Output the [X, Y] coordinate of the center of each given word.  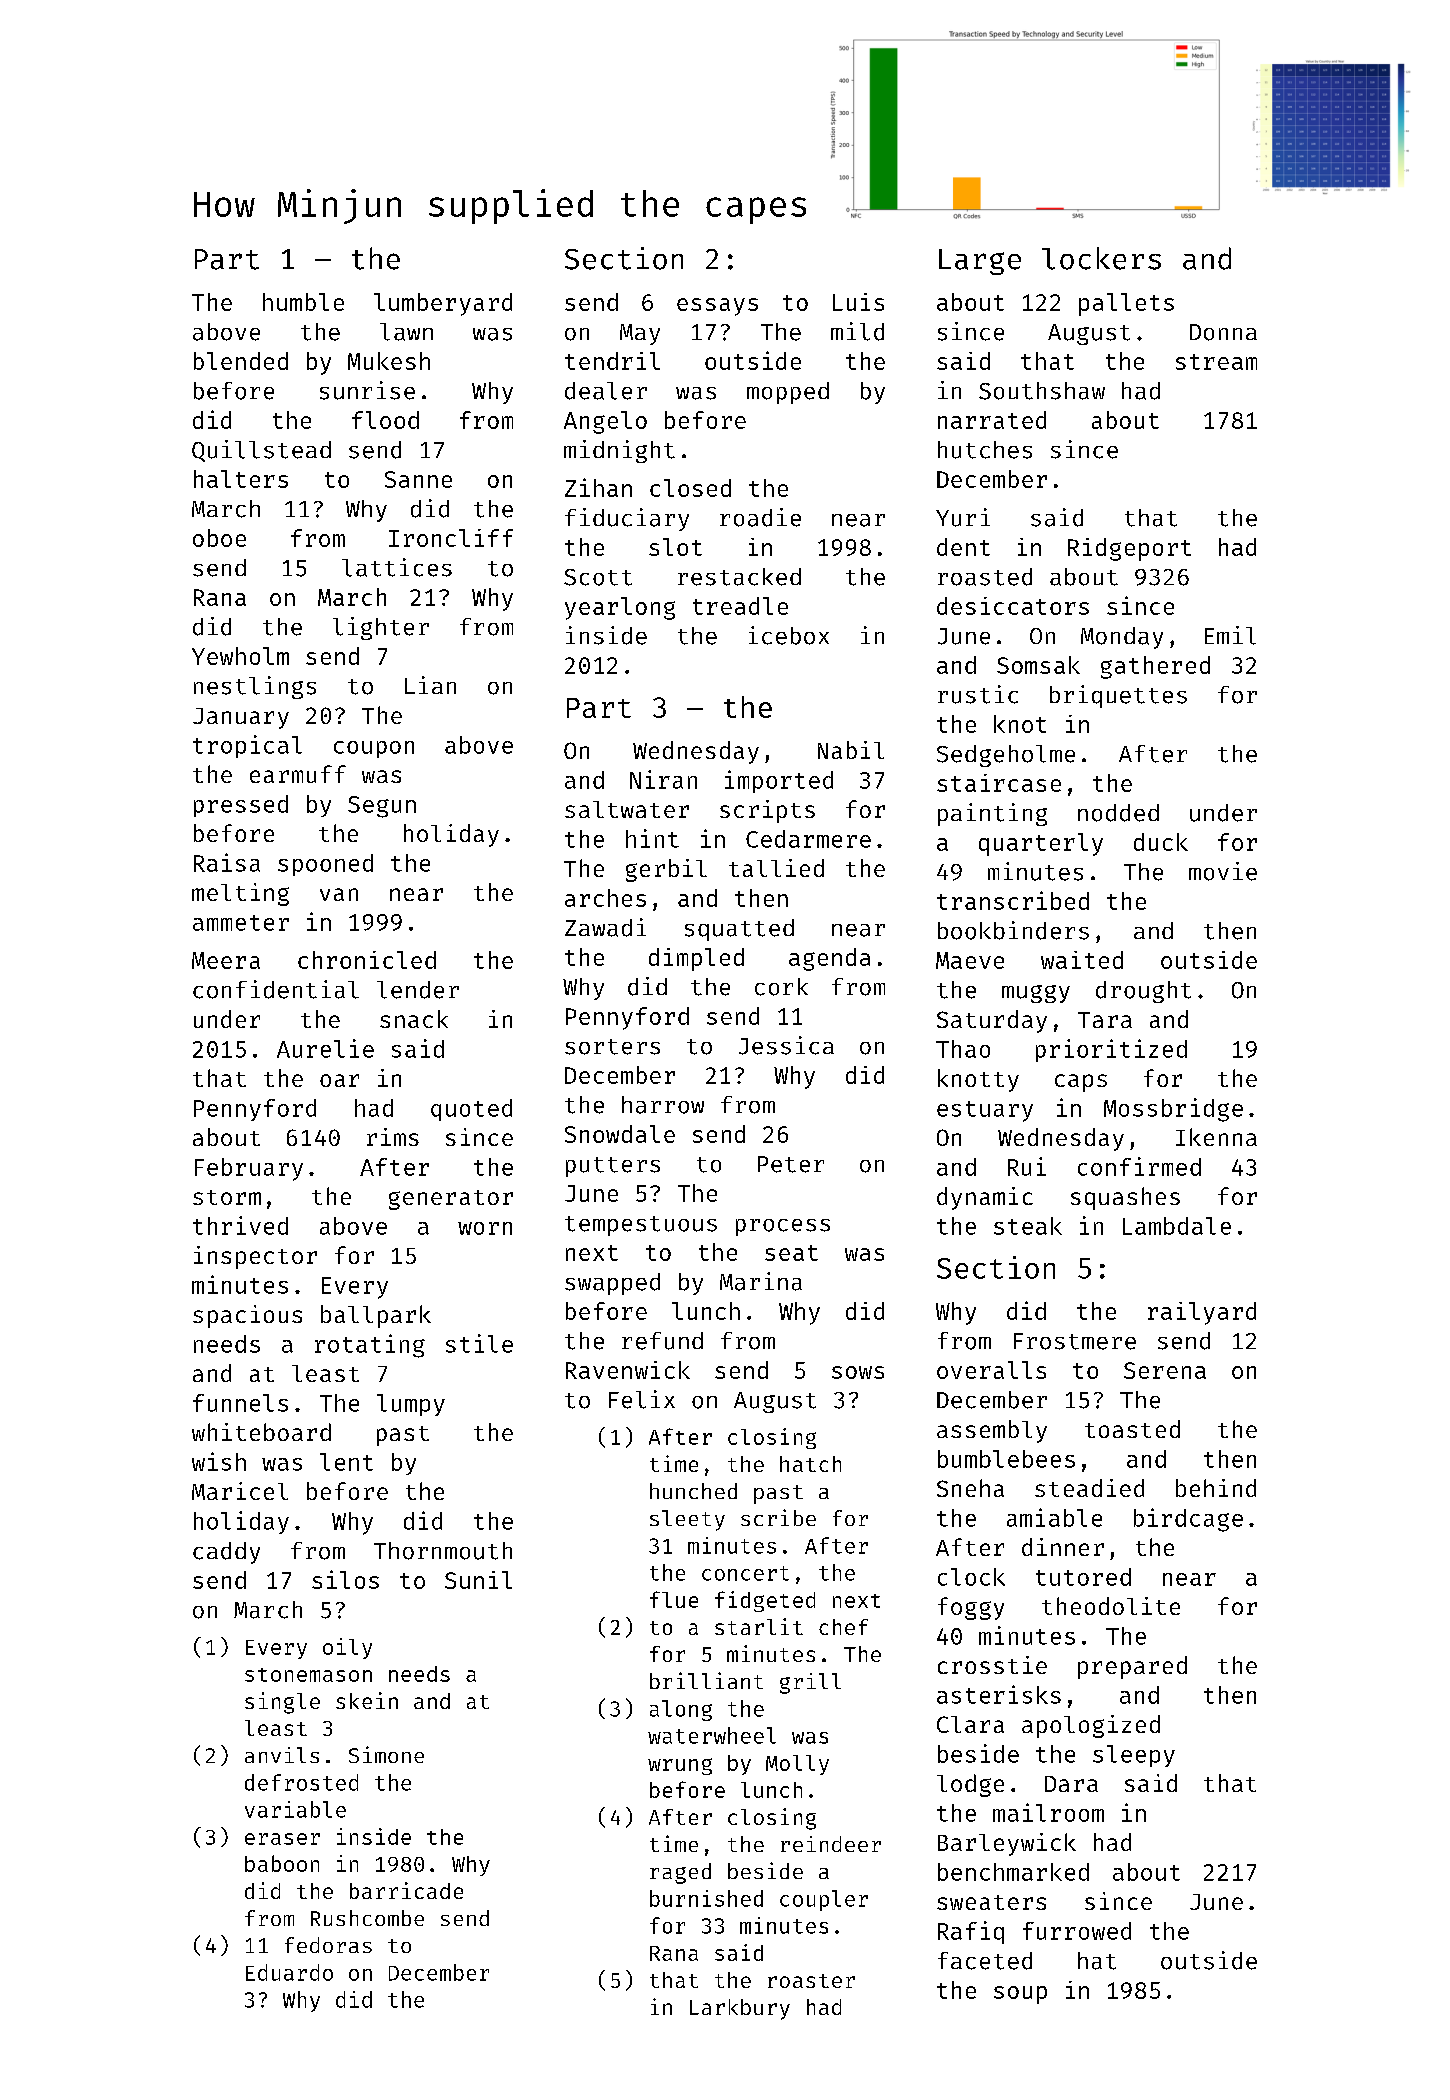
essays [717, 307]
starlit [759, 1626]
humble [303, 302]
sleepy [1134, 1756]
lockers [1101, 258]
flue [674, 1599]
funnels [240, 1403]
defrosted [301, 1782]
